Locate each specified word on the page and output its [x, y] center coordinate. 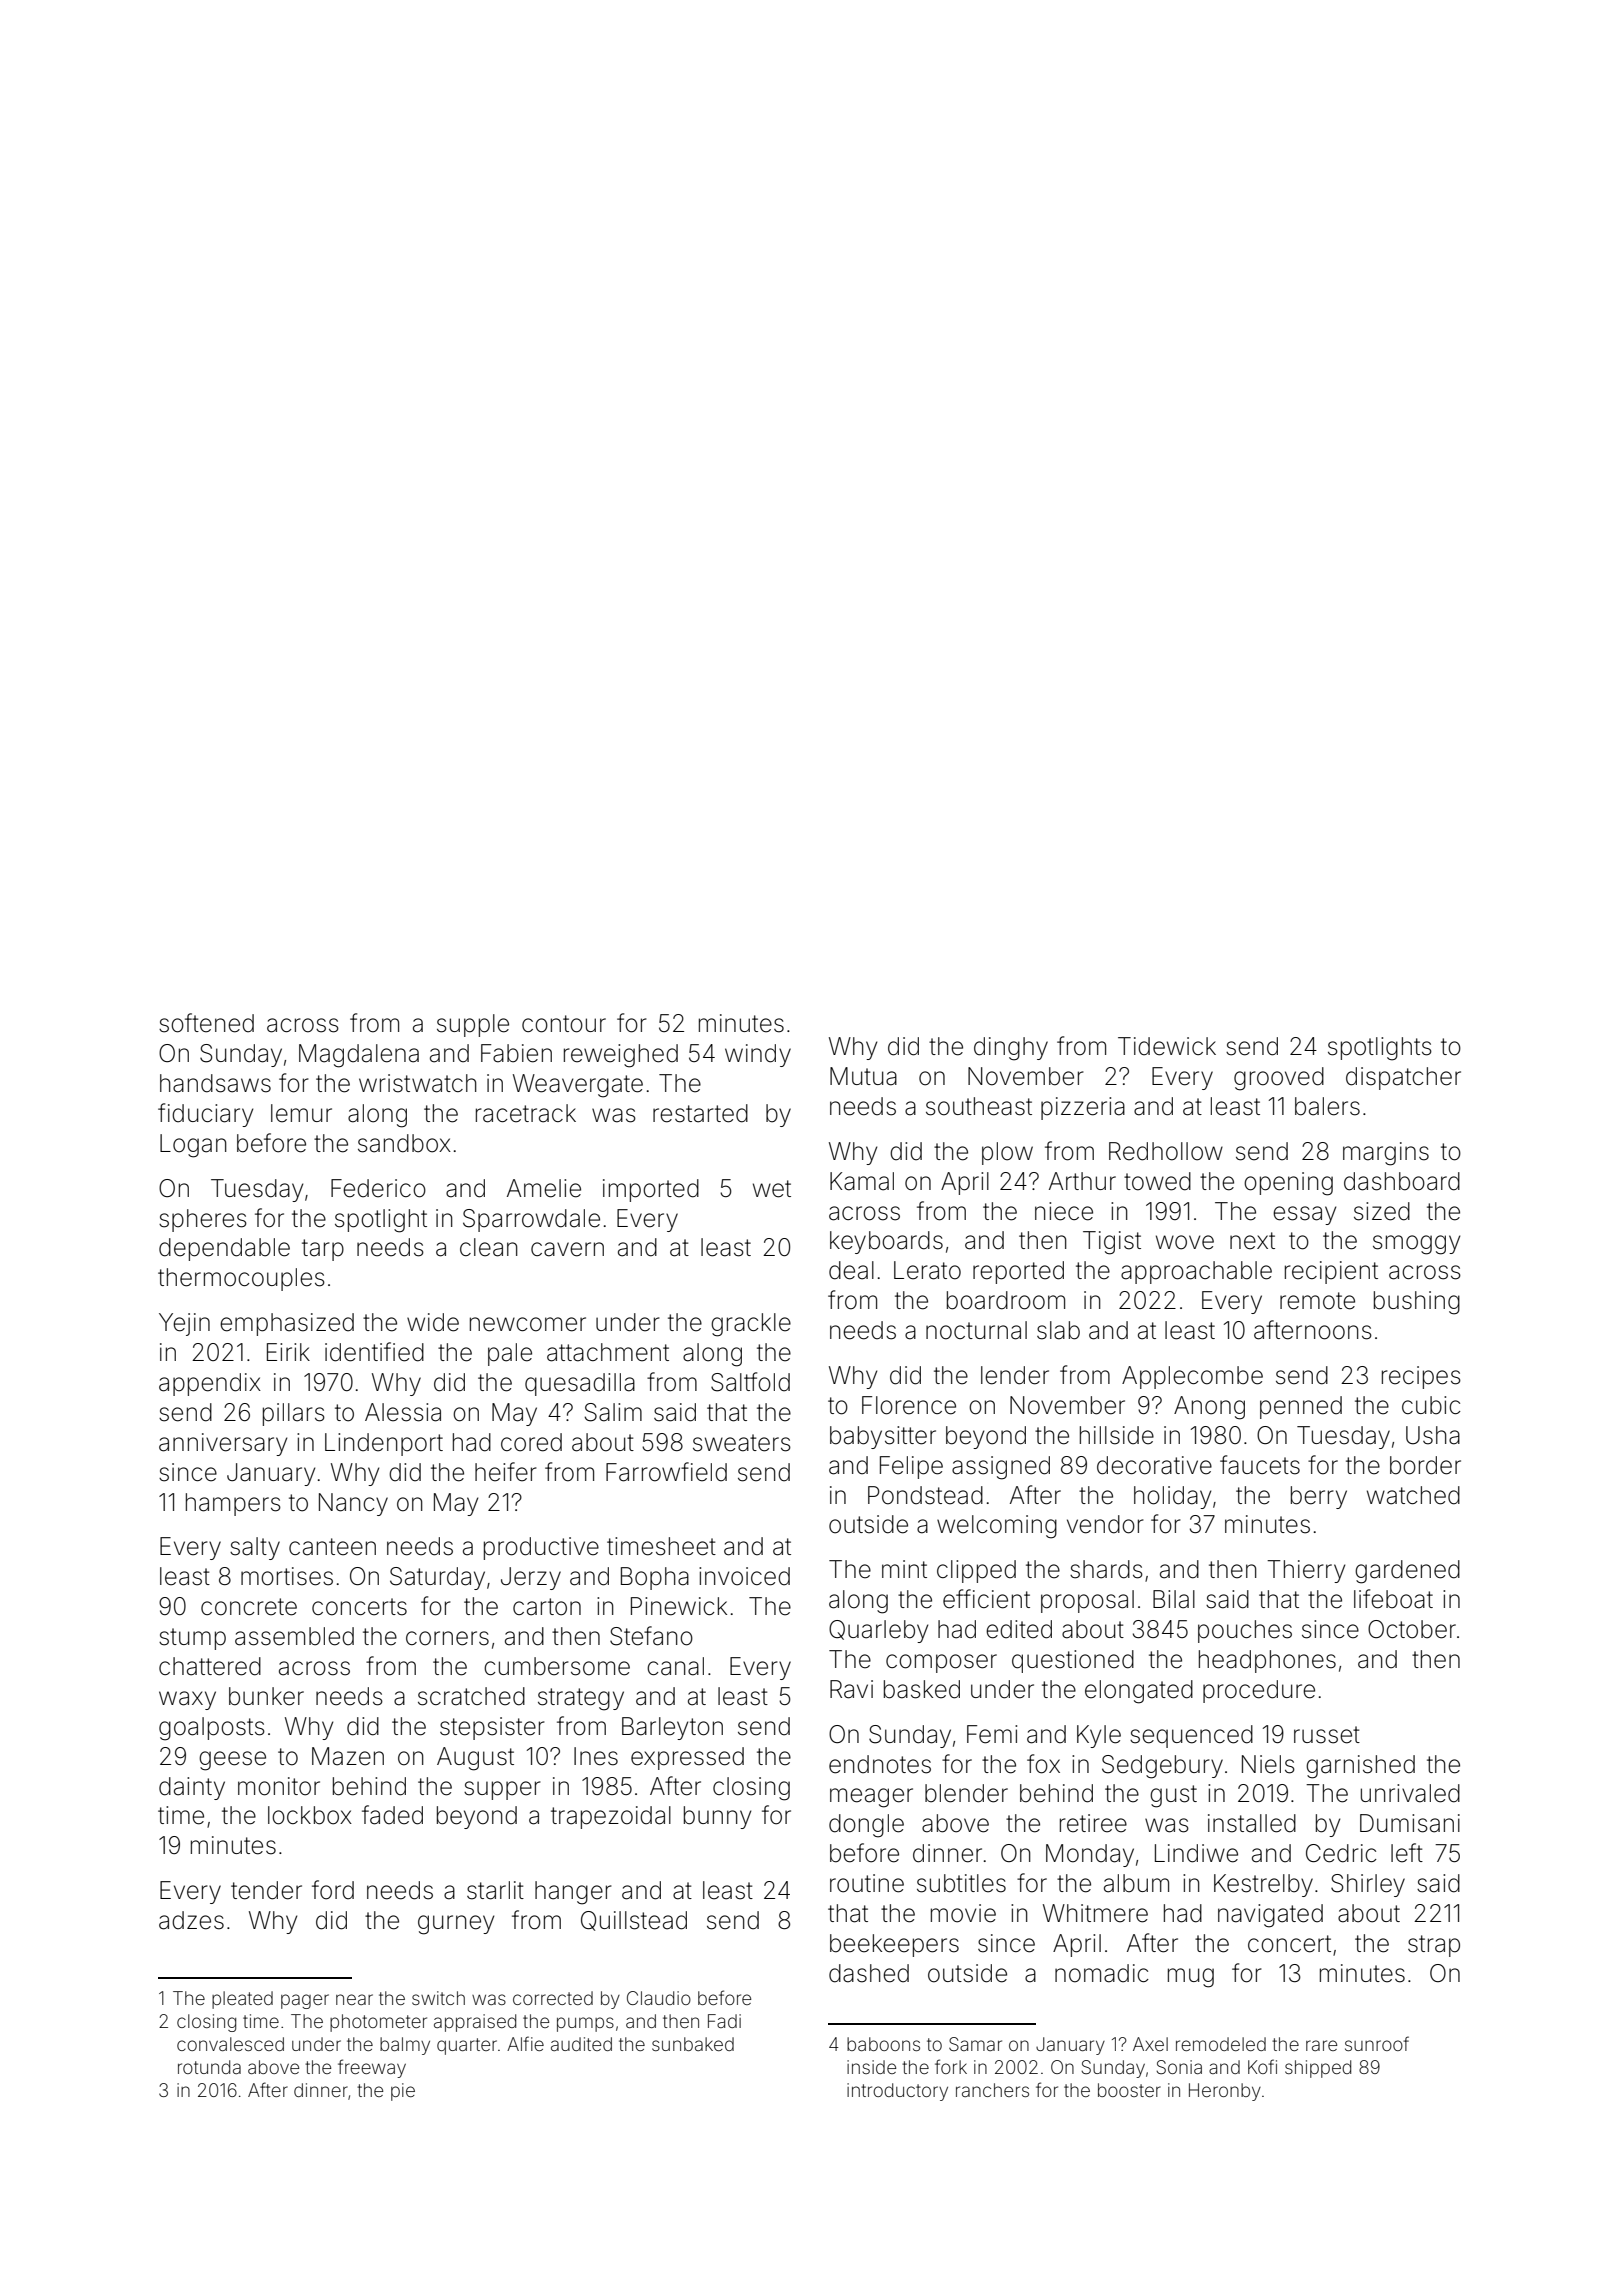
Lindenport [384, 1444]
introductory [897, 2092]
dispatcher [1403, 1078]
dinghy [1011, 1049]
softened [206, 1023]
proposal [1087, 1601]
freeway [372, 2068]
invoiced [744, 1576]
